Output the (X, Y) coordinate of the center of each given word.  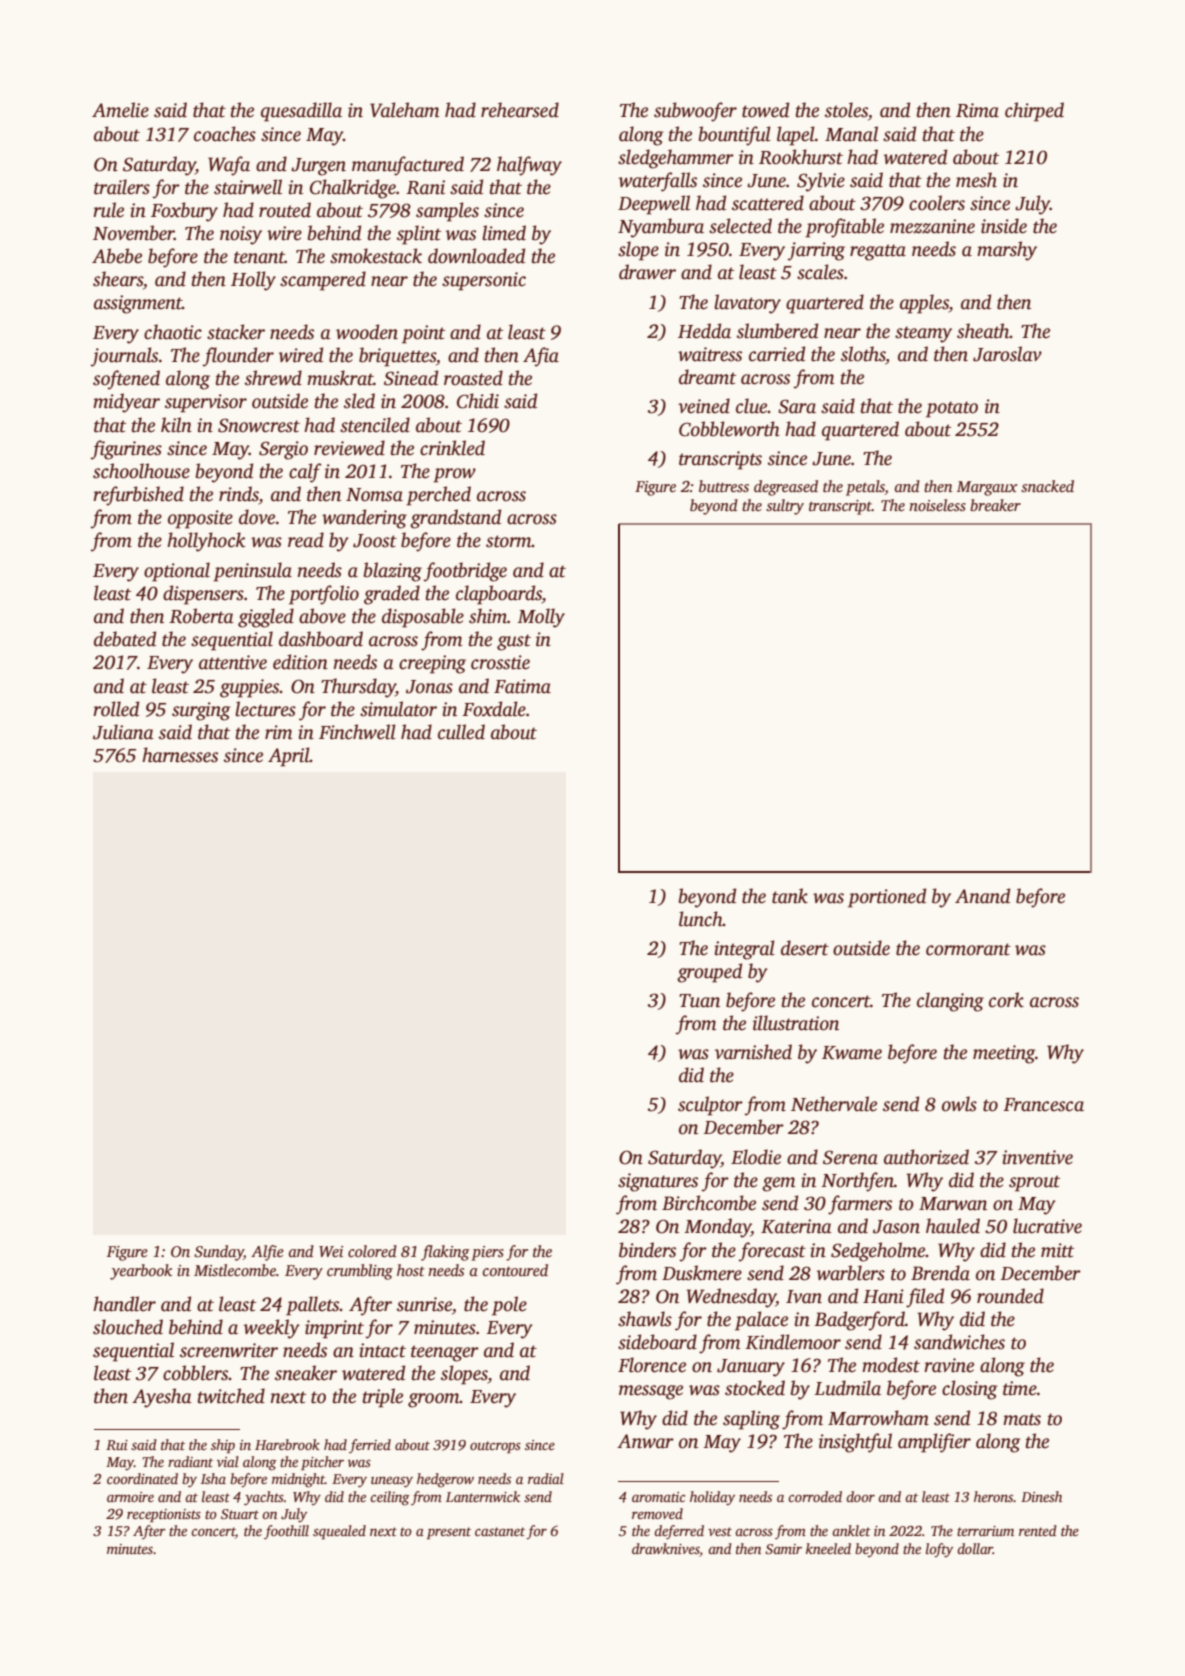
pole (509, 1306)
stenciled (375, 425)
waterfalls (658, 182)
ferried (370, 1446)
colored (372, 1251)
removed (657, 1513)
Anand (982, 896)
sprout (1034, 1183)
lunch (701, 919)
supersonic (484, 281)
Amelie (120, 110)
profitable (844, 228)
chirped (1034, 112)
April (289, 757)
